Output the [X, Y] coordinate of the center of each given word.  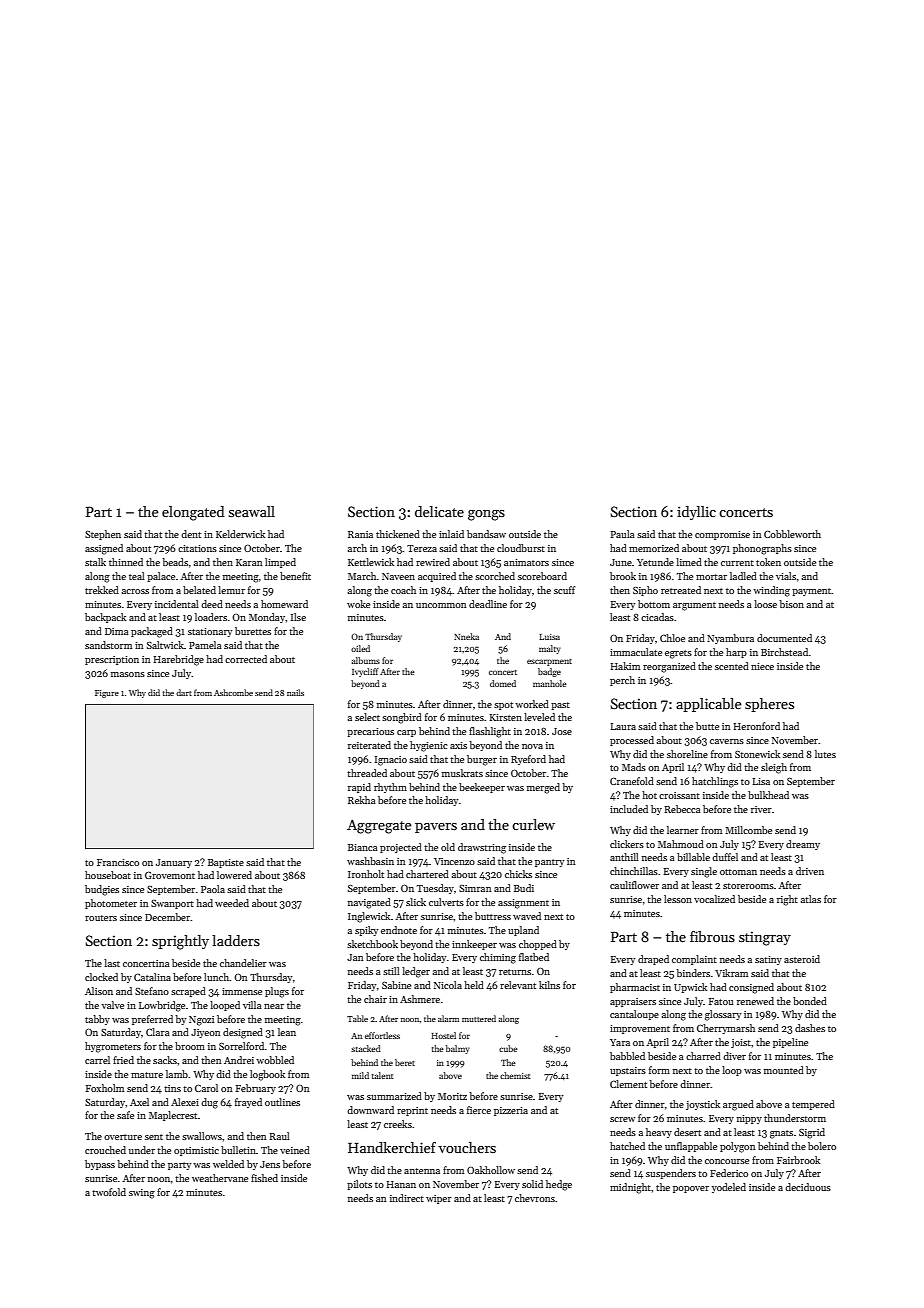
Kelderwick [240, 534]
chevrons [535, 1198]
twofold [109, 1192]
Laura [623, 726]
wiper [439, 1199]
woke [358, 604]
